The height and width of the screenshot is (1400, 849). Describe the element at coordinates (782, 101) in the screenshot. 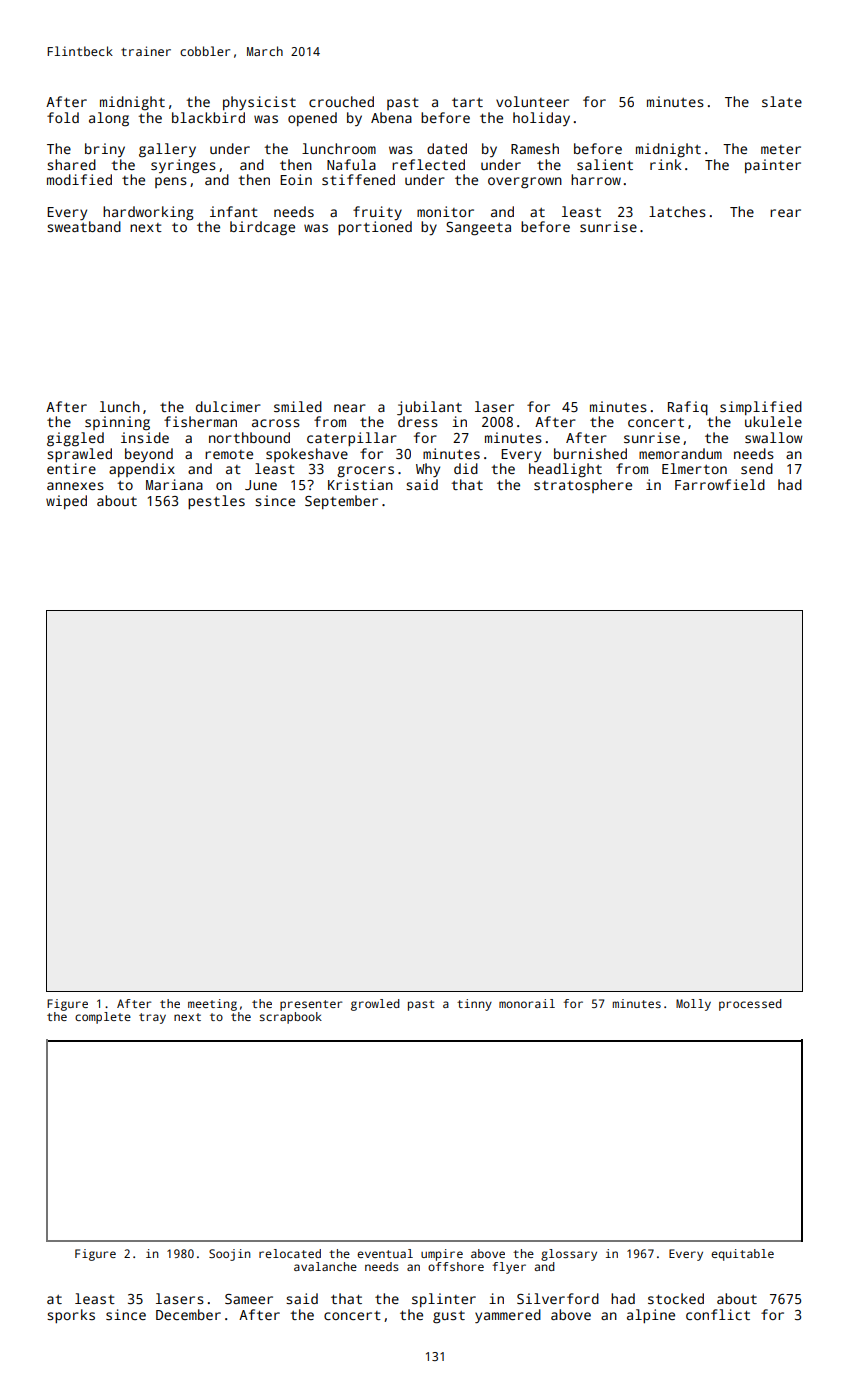

I see `slate` at that location.
